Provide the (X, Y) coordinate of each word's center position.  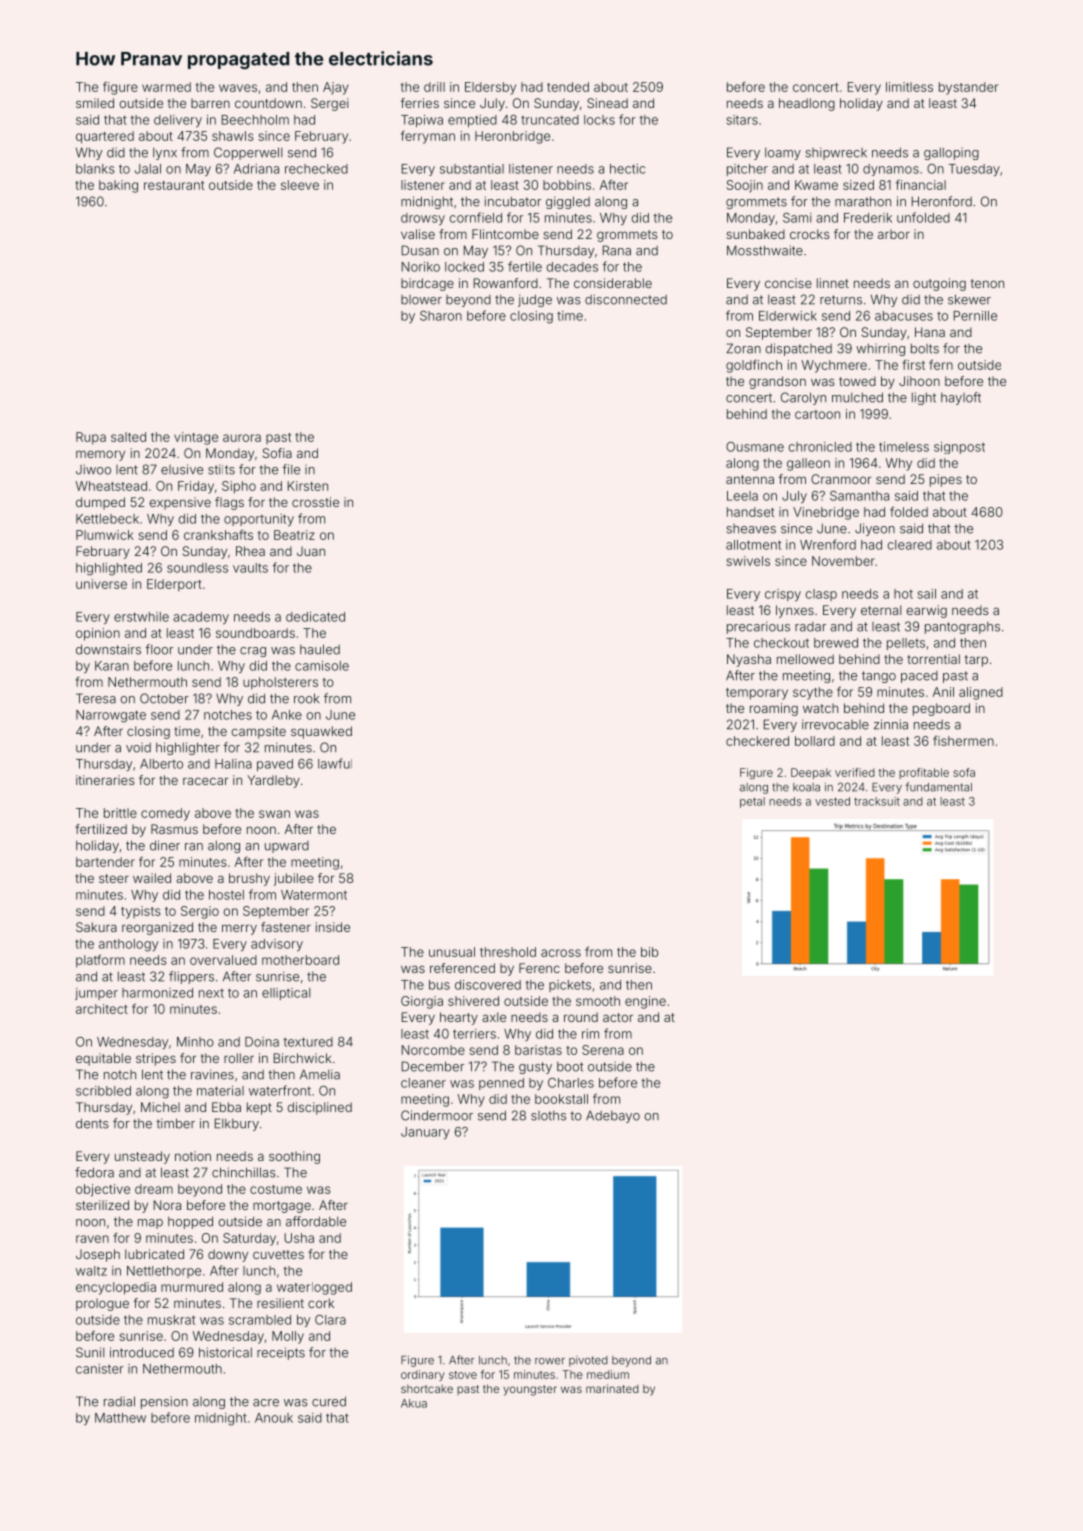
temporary (757, 694)
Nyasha (749, 660)
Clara (330, 1320)
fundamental (939, 787)
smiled (95, 103)
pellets (906, 644)
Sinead (607, 103)
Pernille (975, 316)
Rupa (91, 438)
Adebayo (613, 1116)
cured (329, 1401)
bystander (968, 88)
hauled (320, 649)
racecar (205, 781)
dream (154, 1189)
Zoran (743, 348)
